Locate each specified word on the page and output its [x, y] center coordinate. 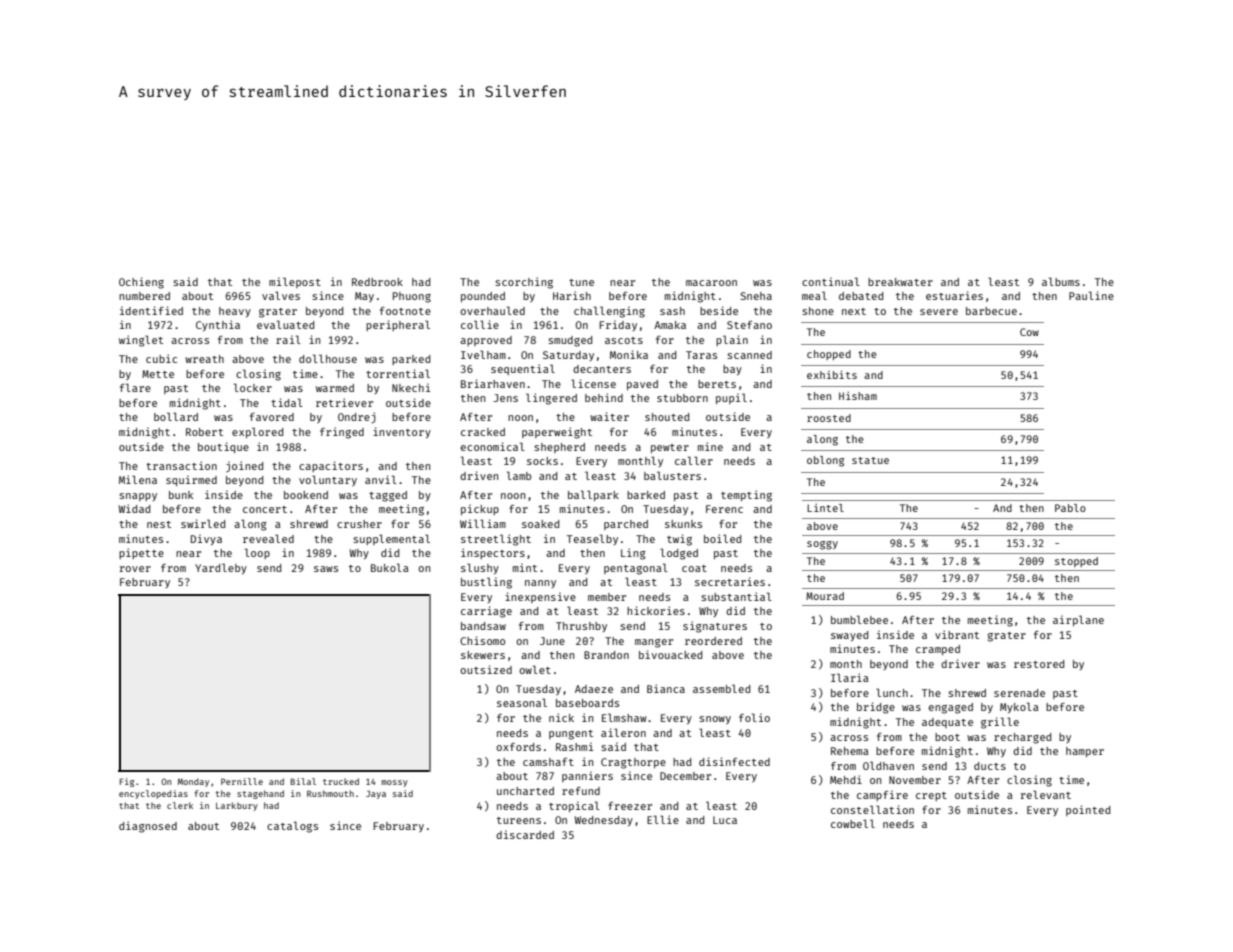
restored [1039, 664]
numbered [144, 296]
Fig [127, 782]
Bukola [390, 567]
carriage [486, 612]
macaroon [711, 283]
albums [1061, 281]
